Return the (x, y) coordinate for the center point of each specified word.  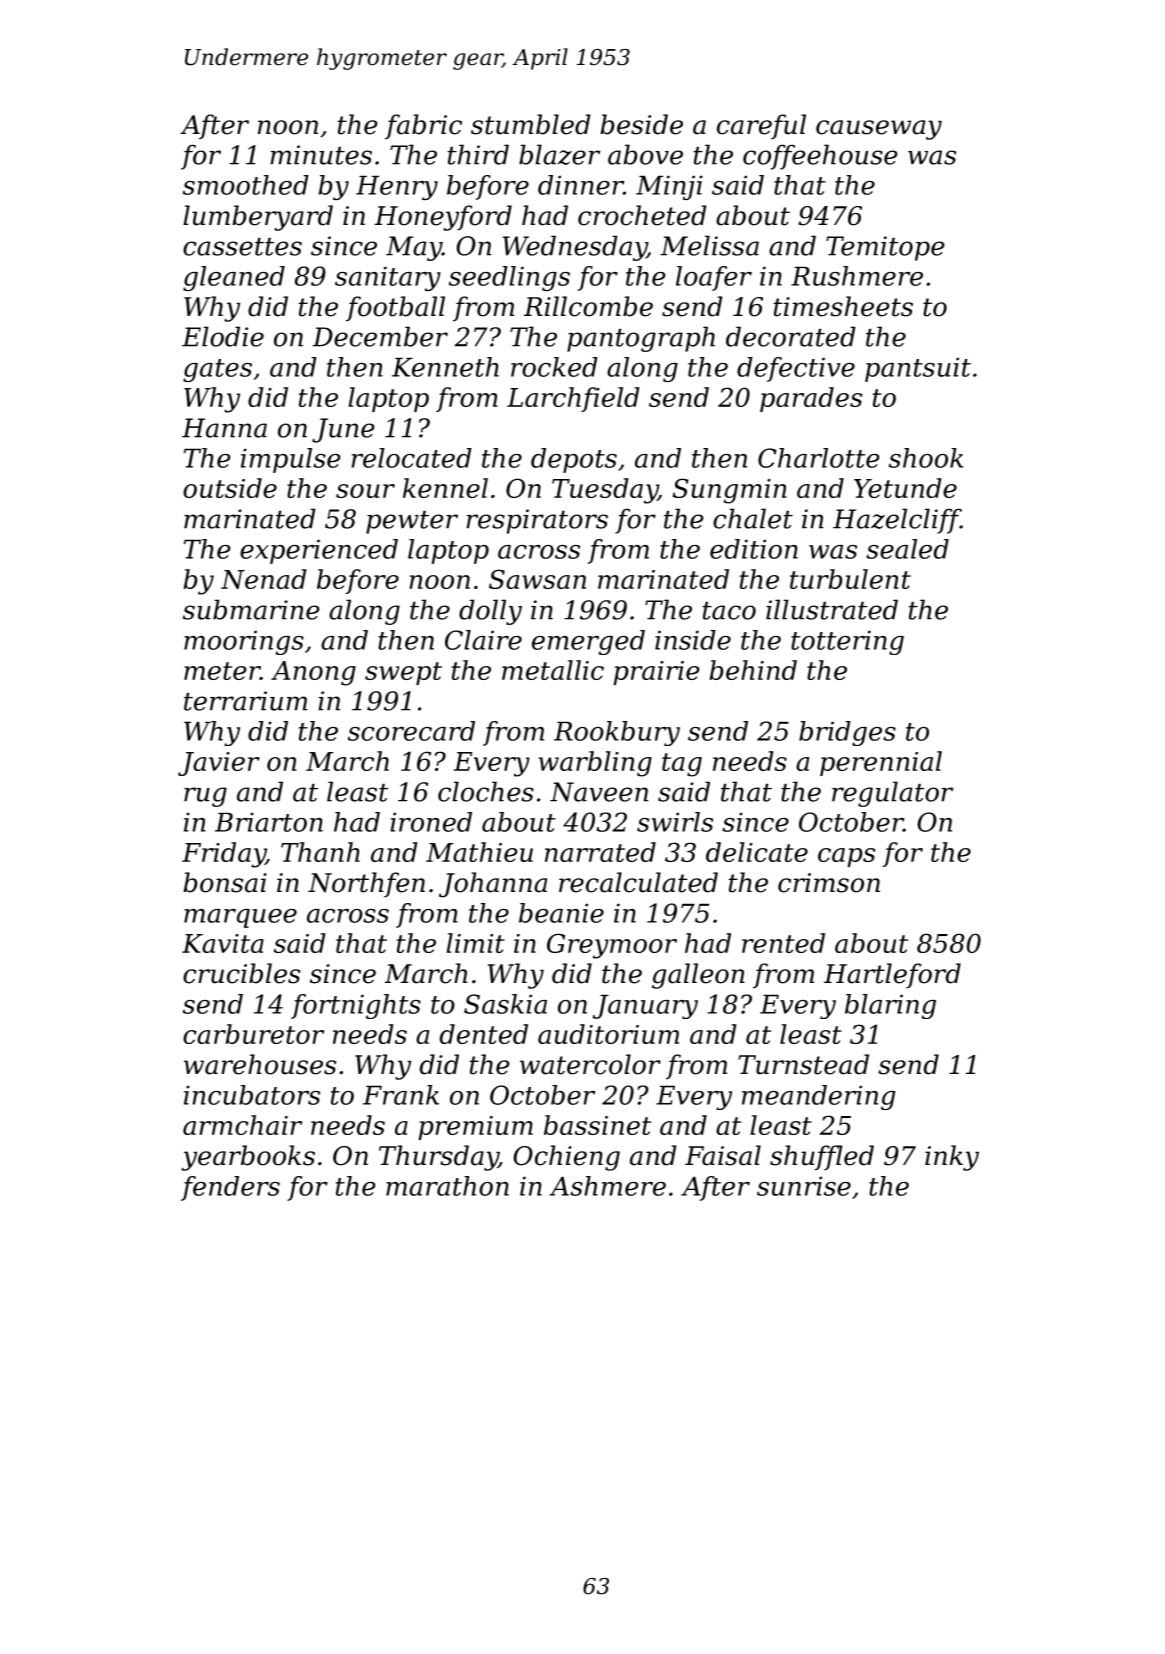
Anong (313, 673)
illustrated (832, 609)
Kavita (223, 943)
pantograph (641, 339)
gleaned (234, 278)
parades (811, 399)
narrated (600, 852)
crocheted (642, 215)
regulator (892, 794)
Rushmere (857, 276)
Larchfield (573, 399)
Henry (397, 188)
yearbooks (248, 1158)
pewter (412, 522)
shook (926, 458)
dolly (490, 612)
